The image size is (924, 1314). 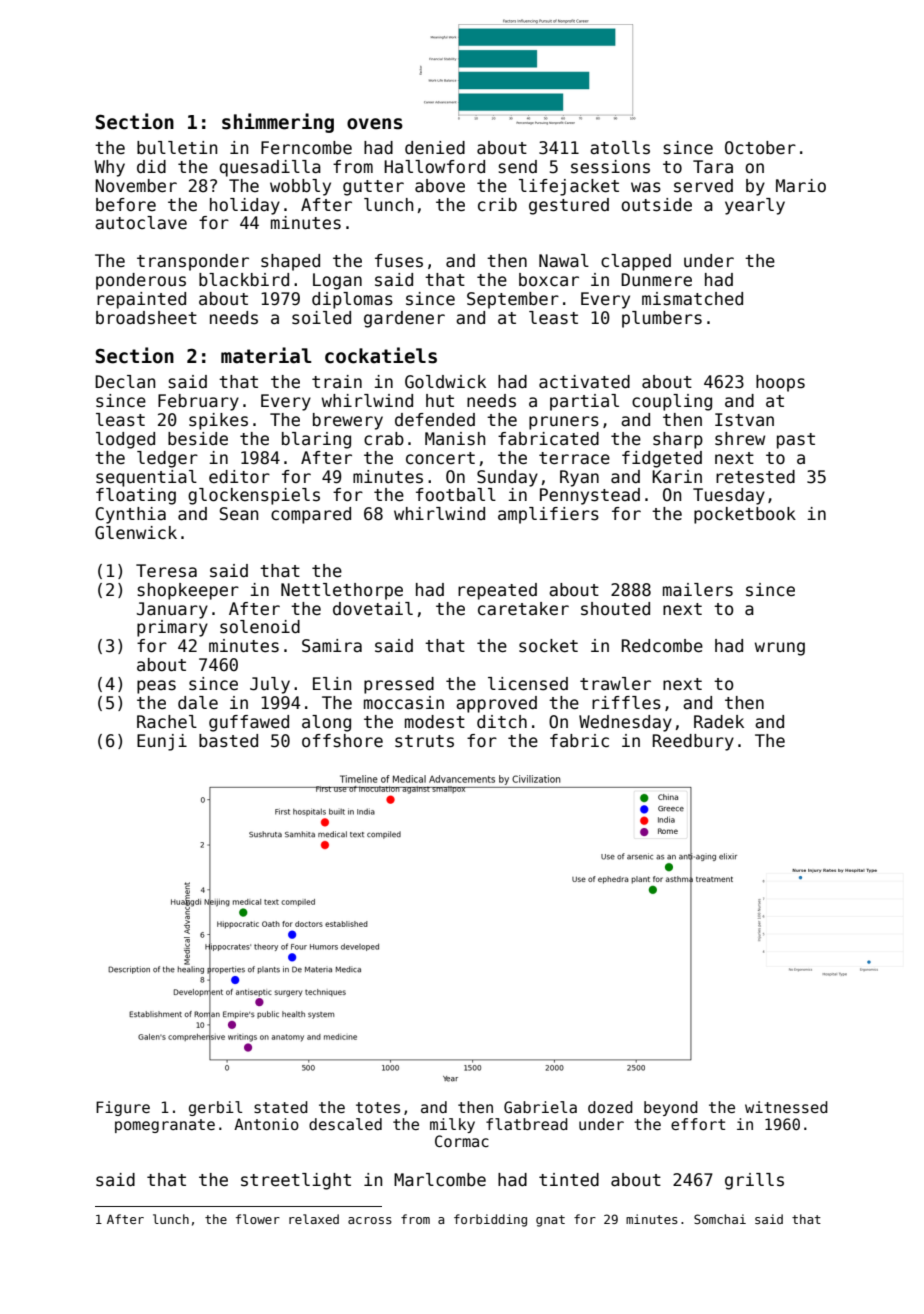 What do you see at coordinates (445, 382) in the image?
I see `Goldwick` at bounding box center [445, 382].
